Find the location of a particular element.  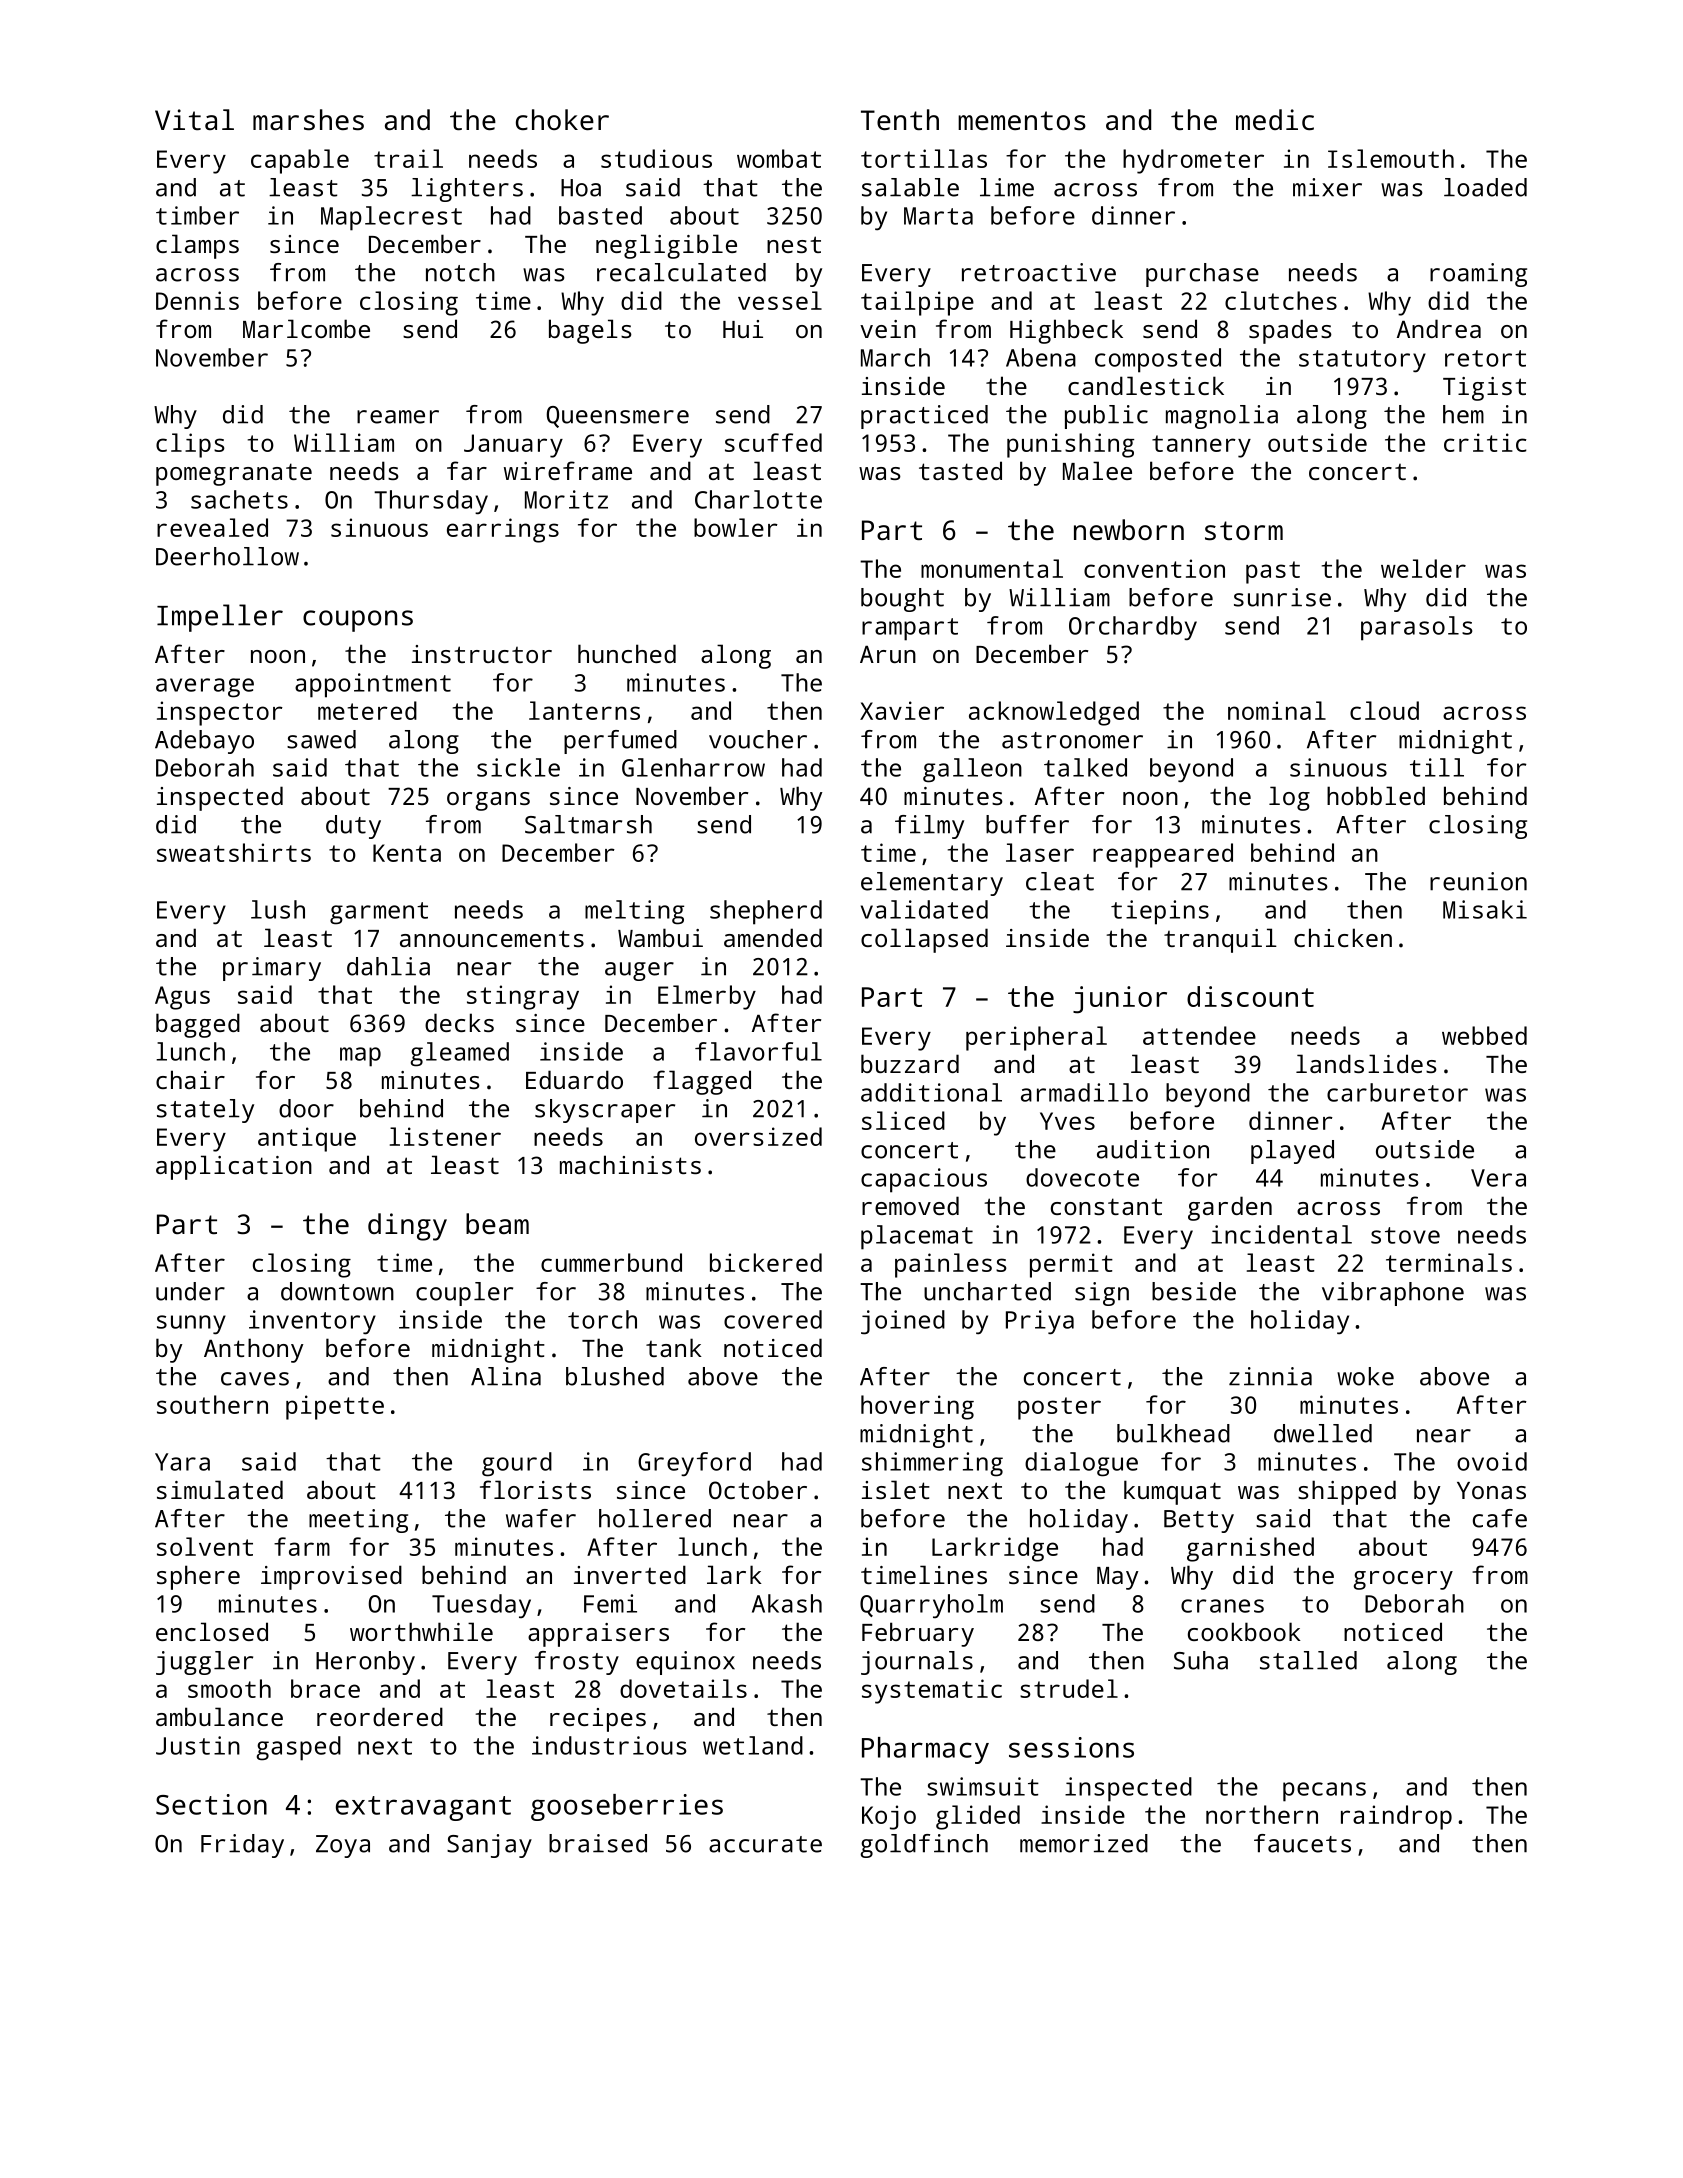

dahlia is located at coordinates (388, 966).
